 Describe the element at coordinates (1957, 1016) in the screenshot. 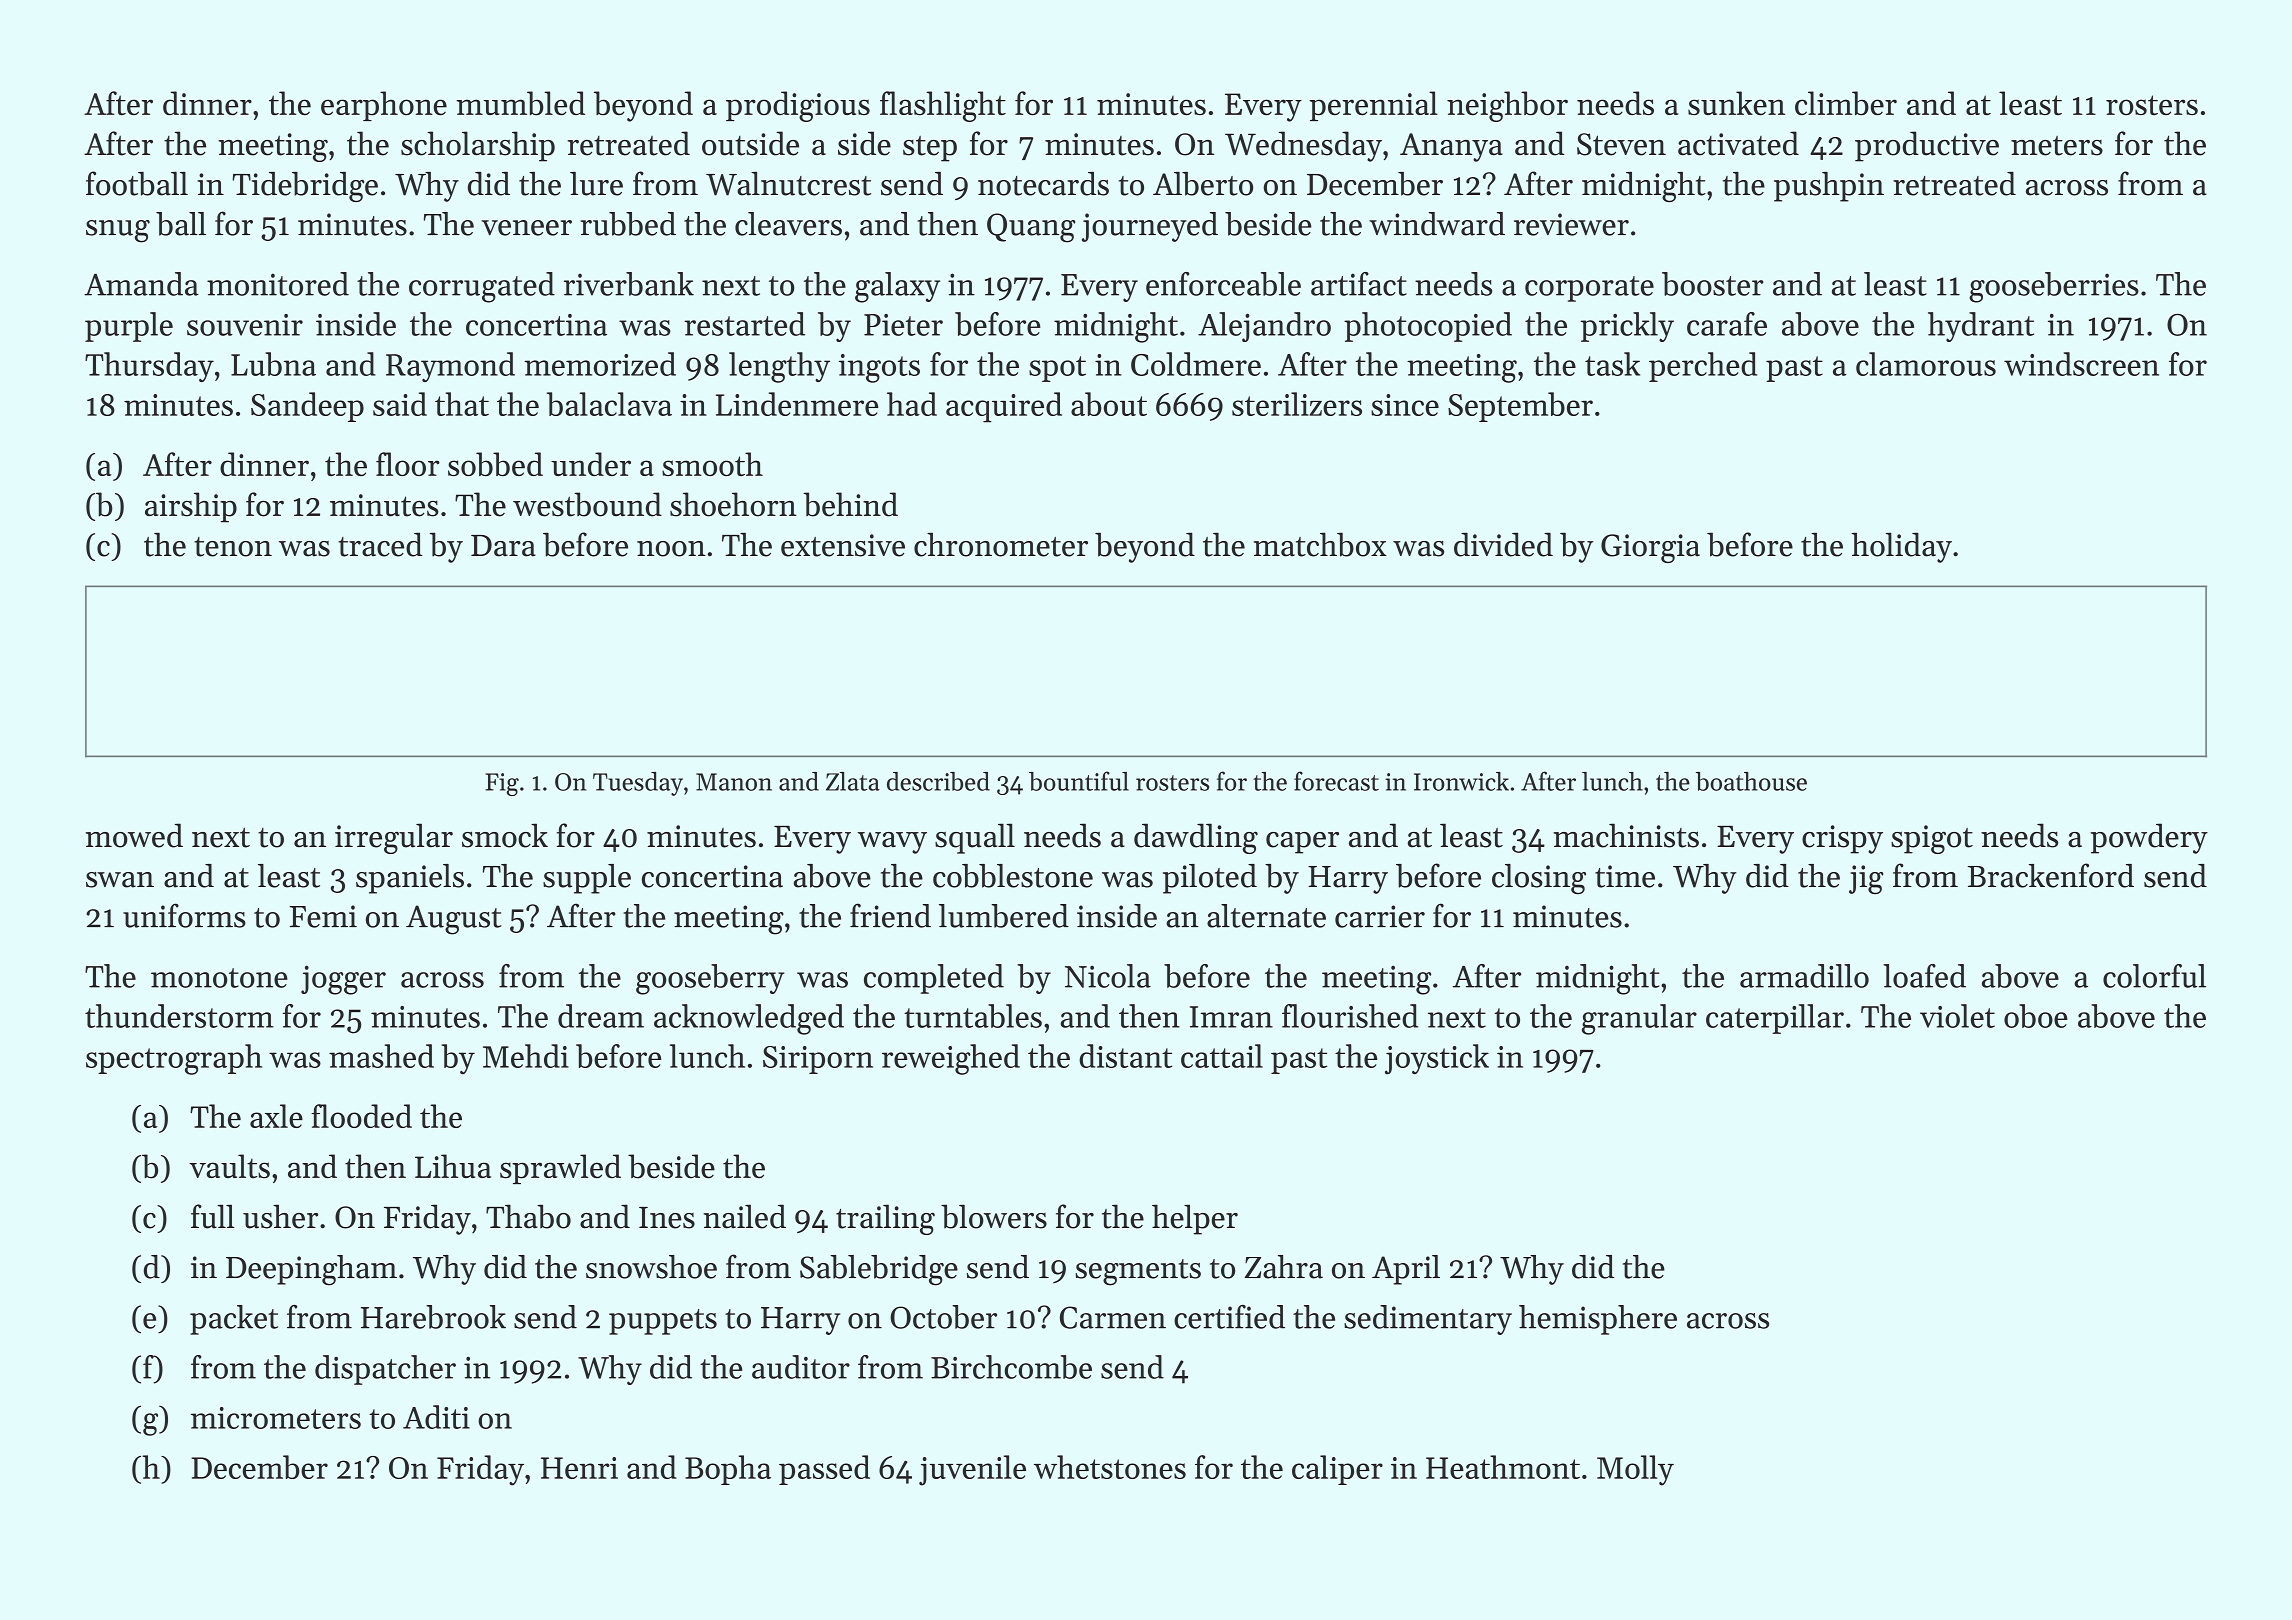

I see `violet` at that location.
